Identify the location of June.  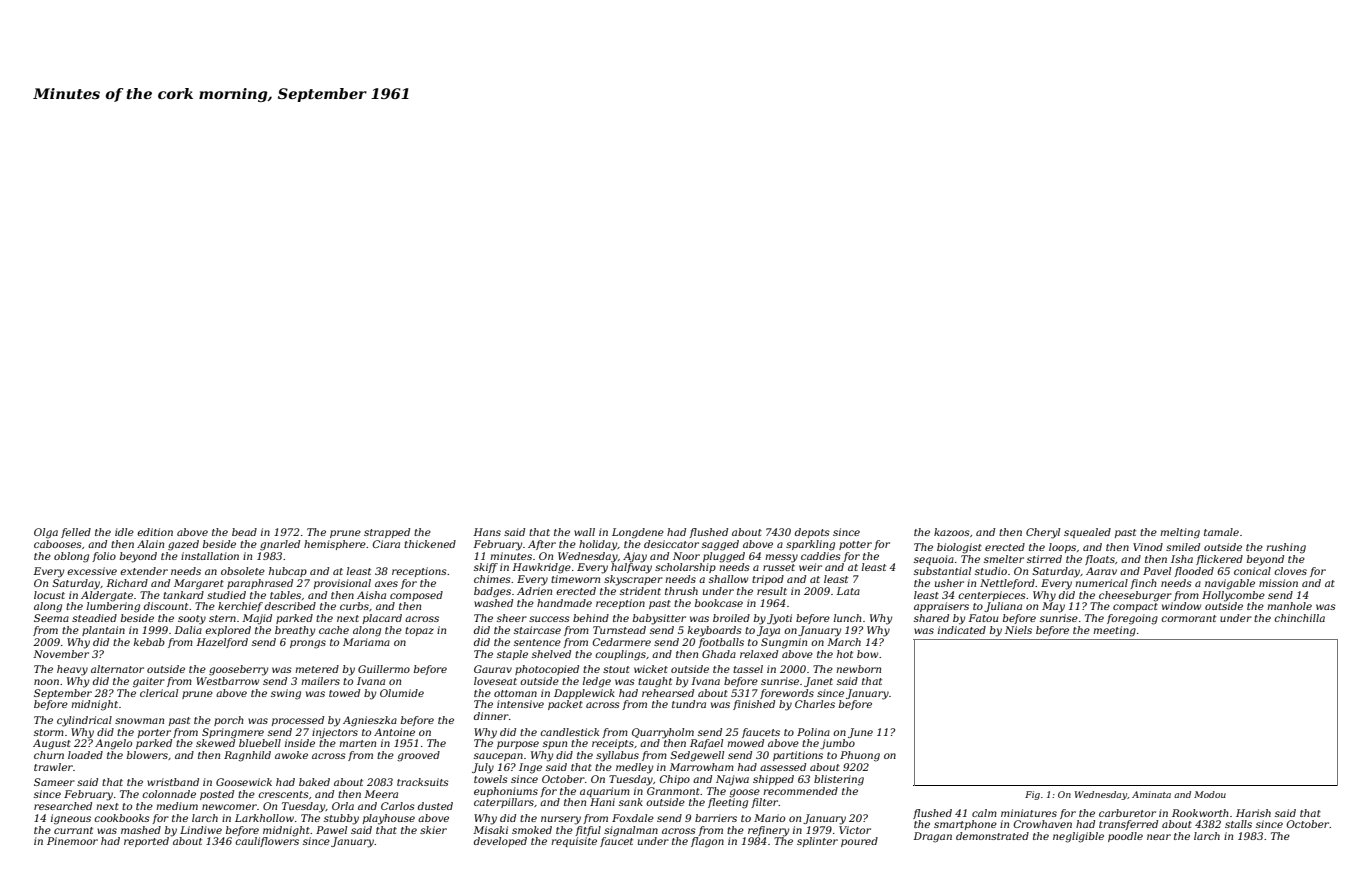
(860, 733).
